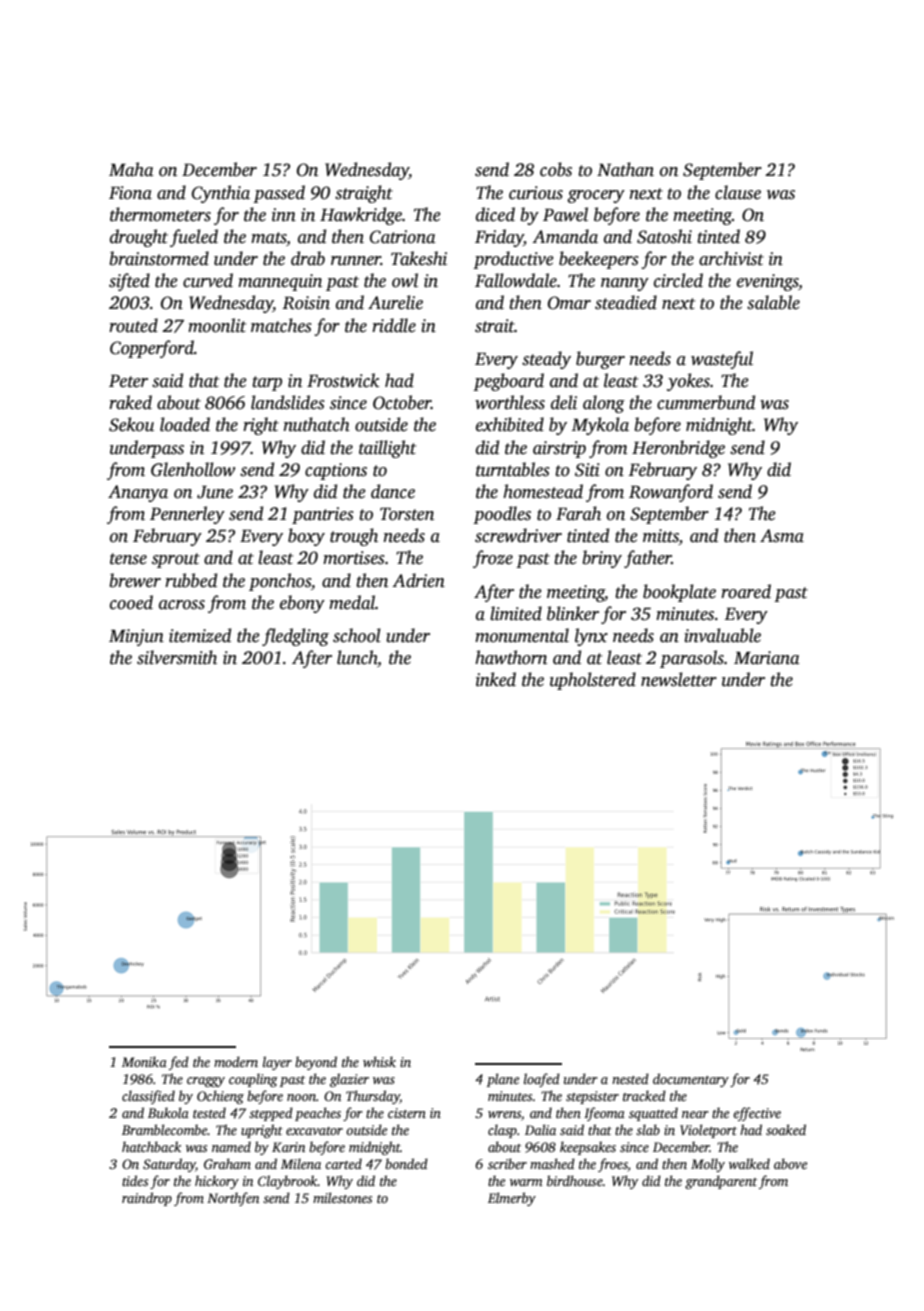  I want to click on taillight, so click(387, 449).
